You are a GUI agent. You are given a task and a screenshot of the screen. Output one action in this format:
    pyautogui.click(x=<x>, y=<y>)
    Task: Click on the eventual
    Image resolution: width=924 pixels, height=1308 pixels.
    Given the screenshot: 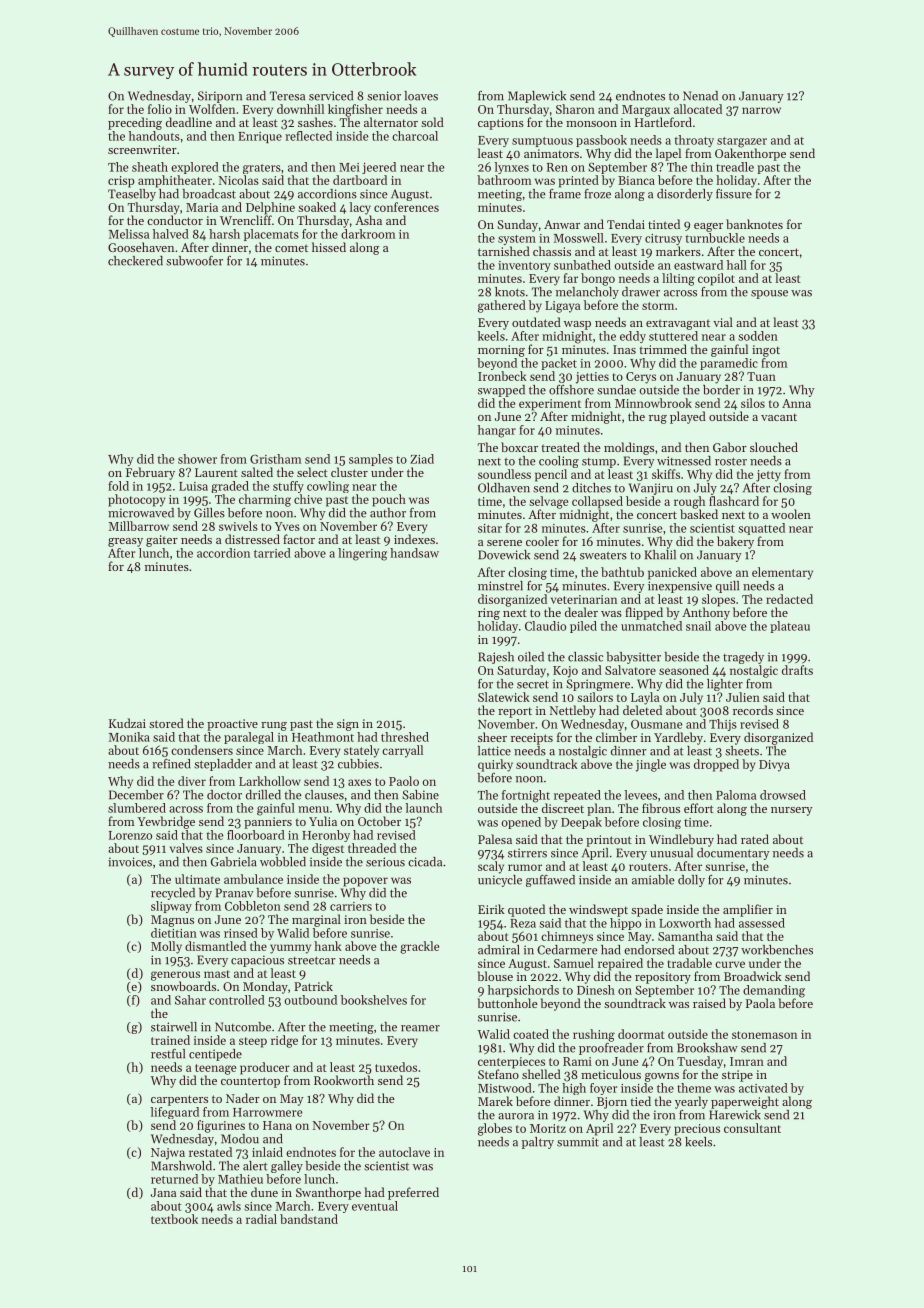 What is the action you would take?
    pyautogui.click(x=375, y=1206)
